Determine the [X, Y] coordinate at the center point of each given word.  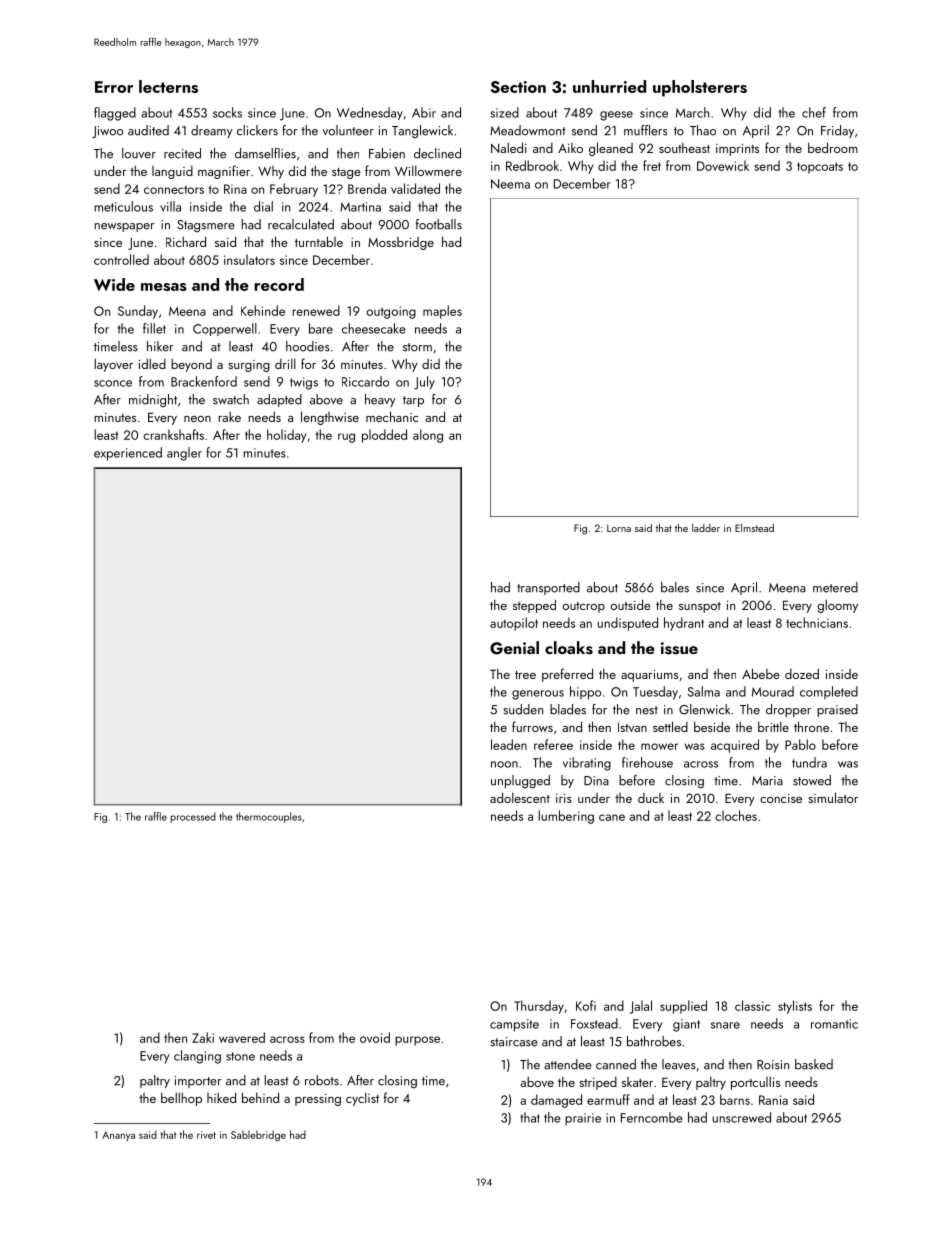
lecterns [168, 86]
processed [193, 817]
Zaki [203, 1037]
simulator [833, 797]
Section [518, 87]
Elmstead [754, 528]
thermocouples [269, 817]
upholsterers [700, 88]
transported [548, 588]
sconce [113, 383]
